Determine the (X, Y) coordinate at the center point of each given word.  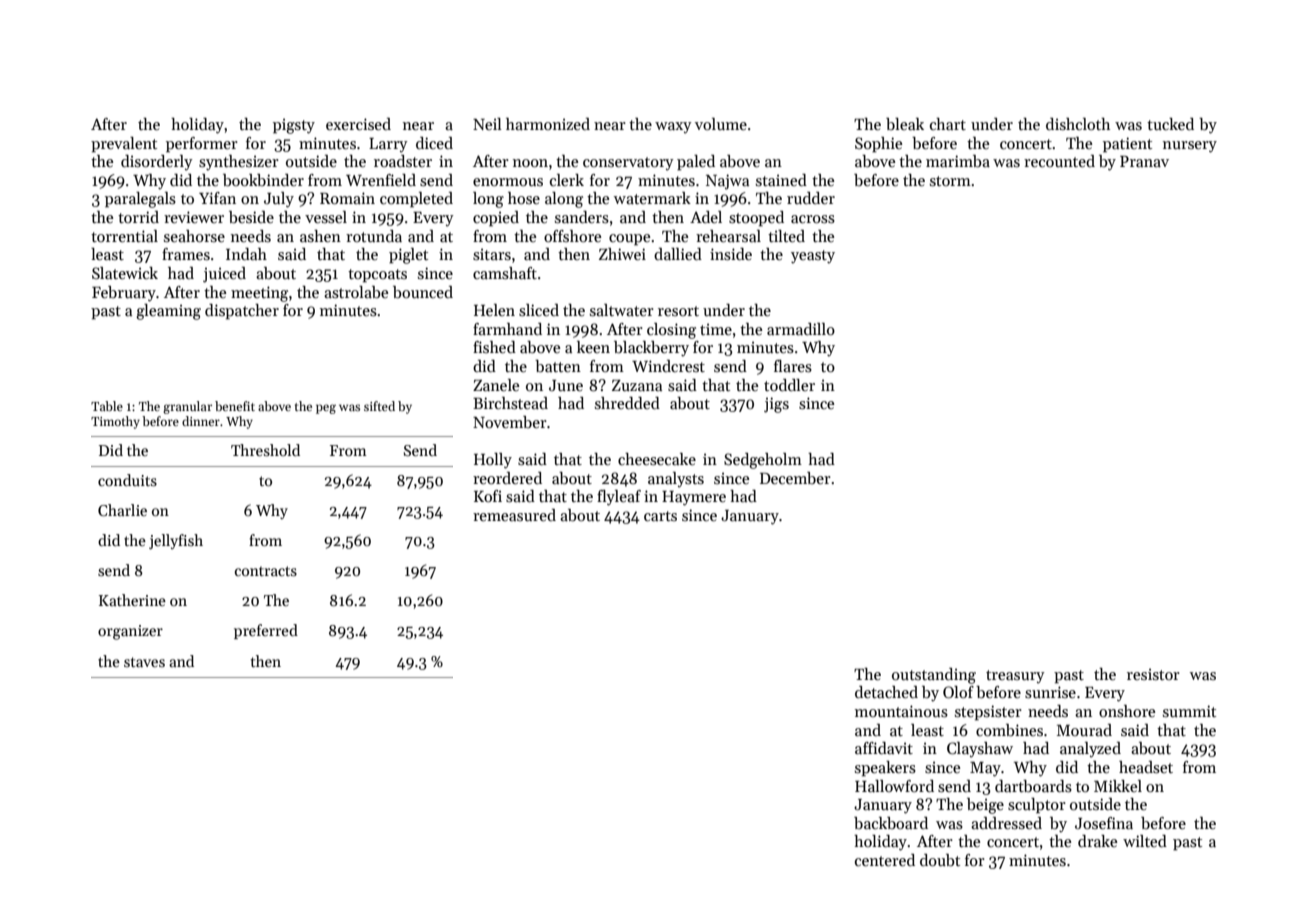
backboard (891, 823)
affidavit (884, 748)
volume (721, 124)
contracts (266, 571)
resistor (1153, 674)
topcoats (377, 276)
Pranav (1144, 161)
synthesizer (239, 163)
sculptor (1037, 806)
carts (660, 516)
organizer (130, 632)
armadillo (801, 329)
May (985, 769)
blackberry (651, 349)
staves (144, 662)
